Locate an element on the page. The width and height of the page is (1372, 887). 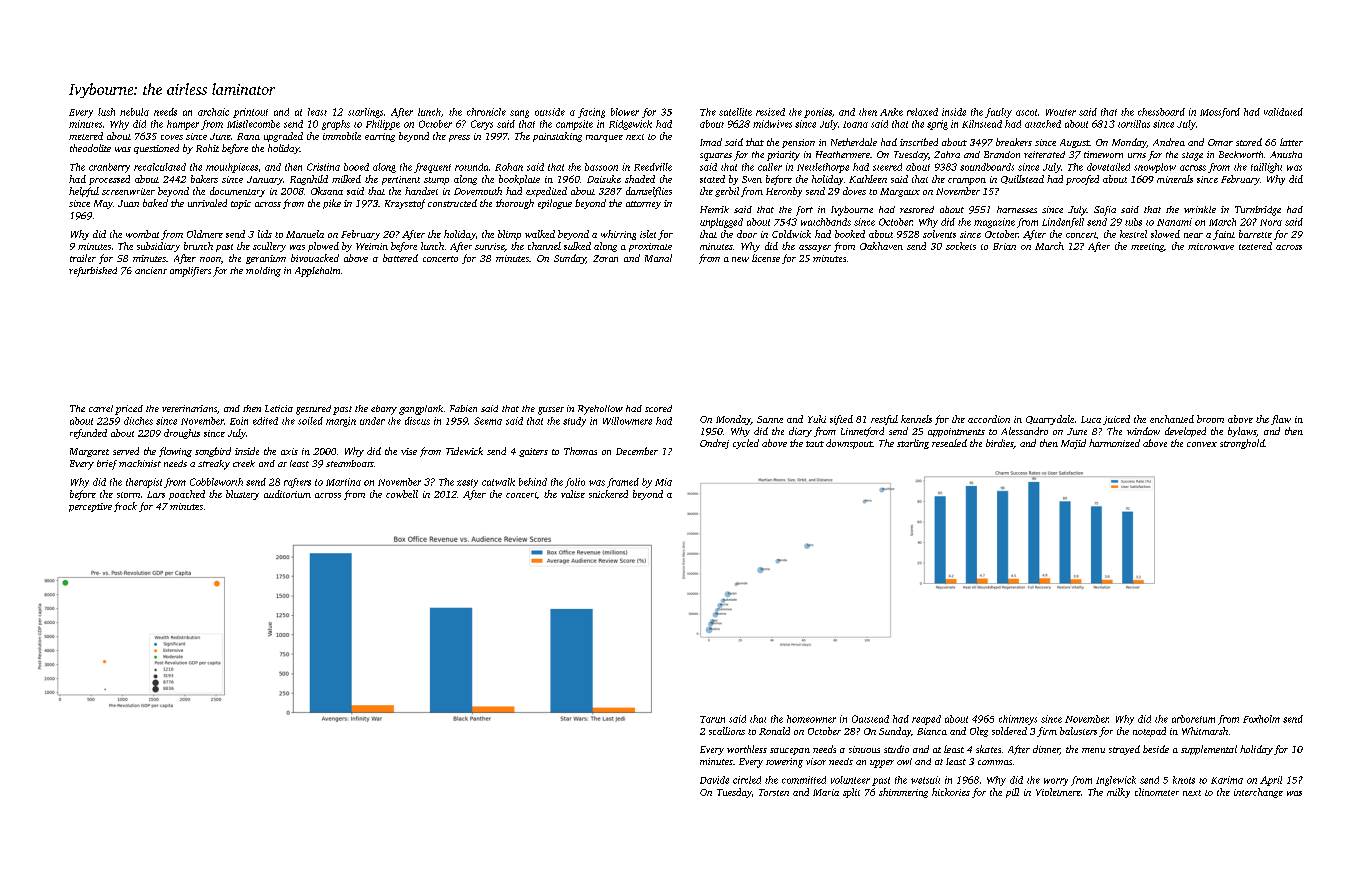
nebula is located at coordinates (134, 112).
